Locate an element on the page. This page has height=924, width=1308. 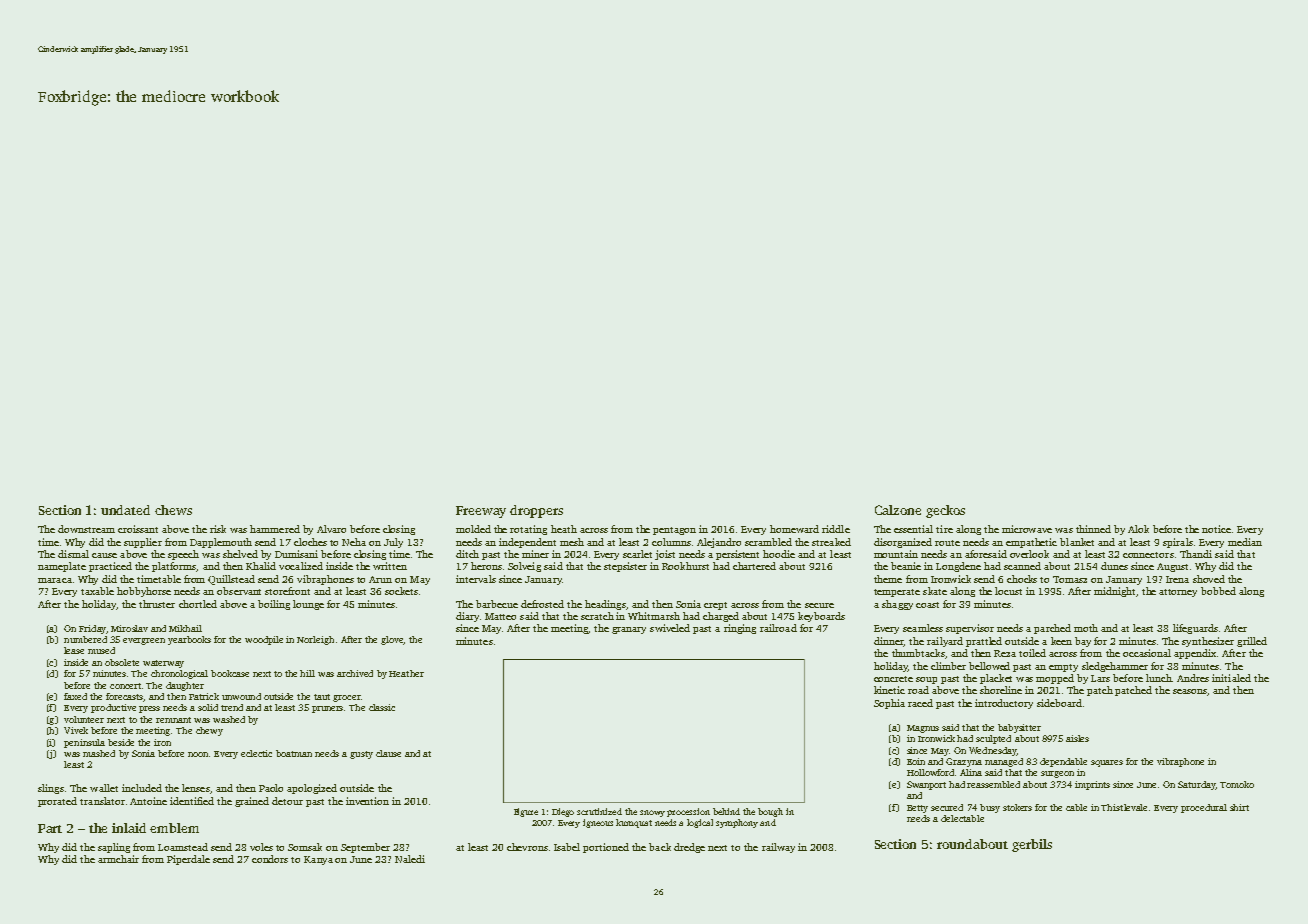
downstream is located at coordinates (86, 529).
